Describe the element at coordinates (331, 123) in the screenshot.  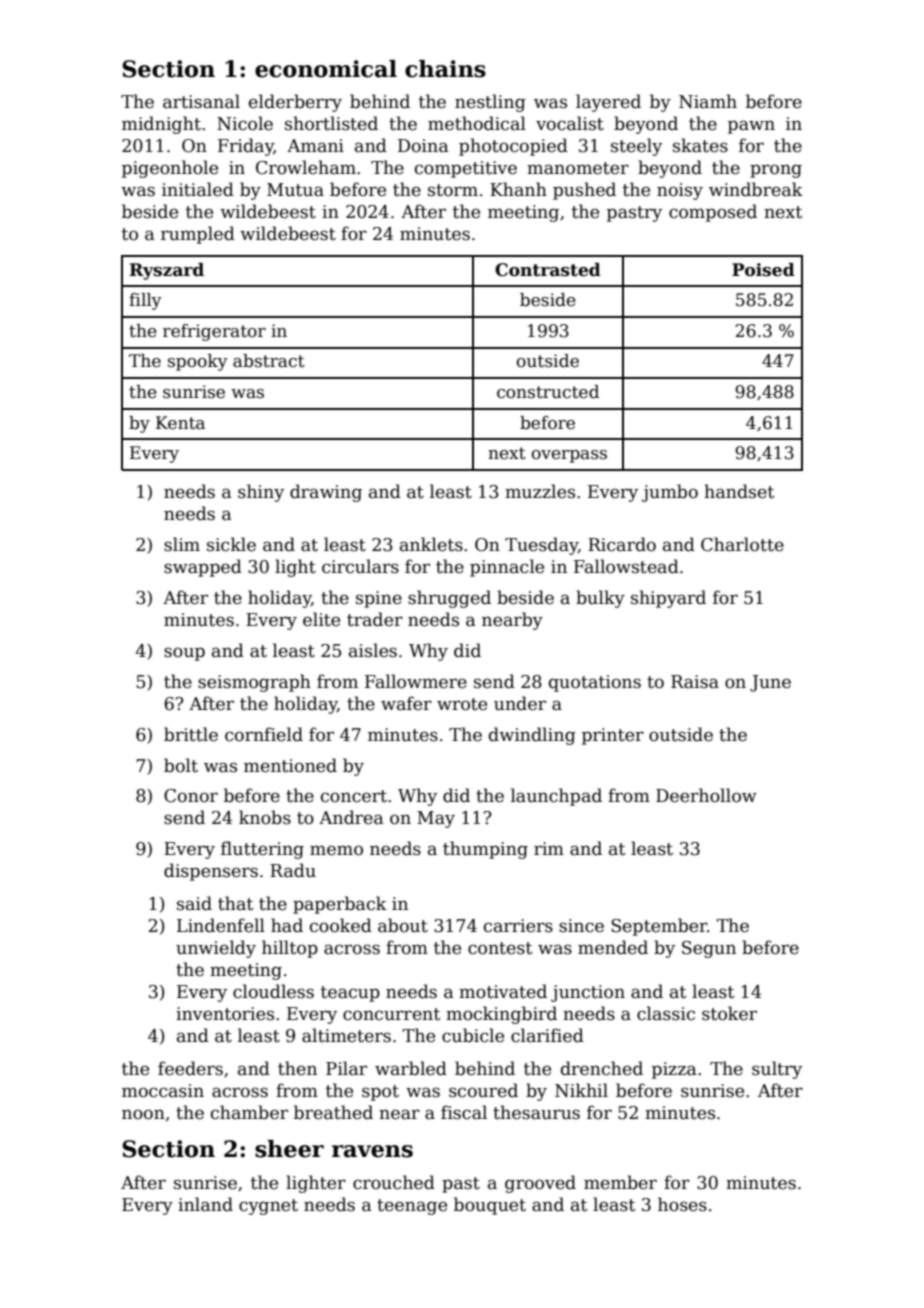
I see `shortlisted` at that location.
